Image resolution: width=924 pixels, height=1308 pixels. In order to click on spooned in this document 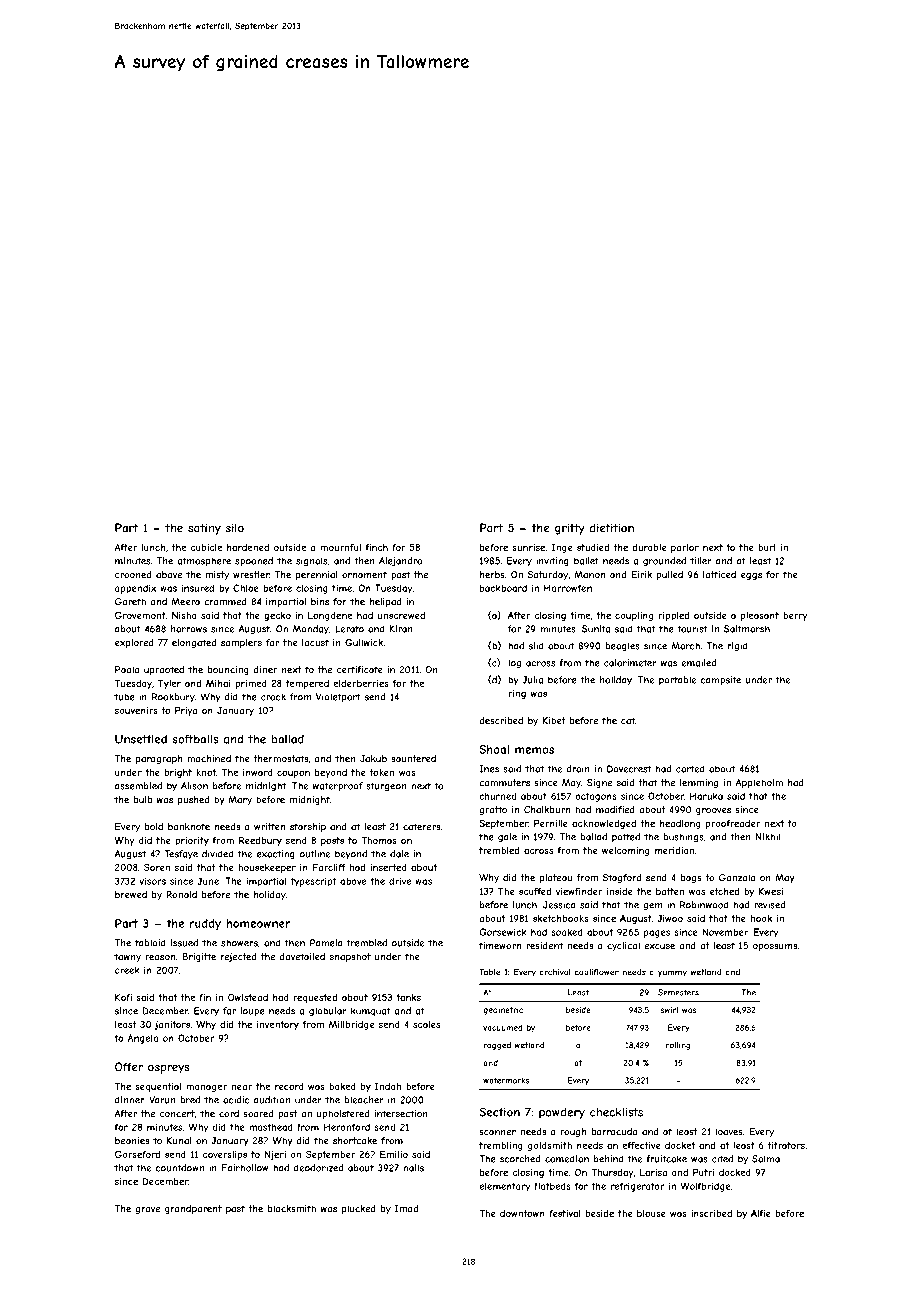, I will do `click(254, 561)`.
